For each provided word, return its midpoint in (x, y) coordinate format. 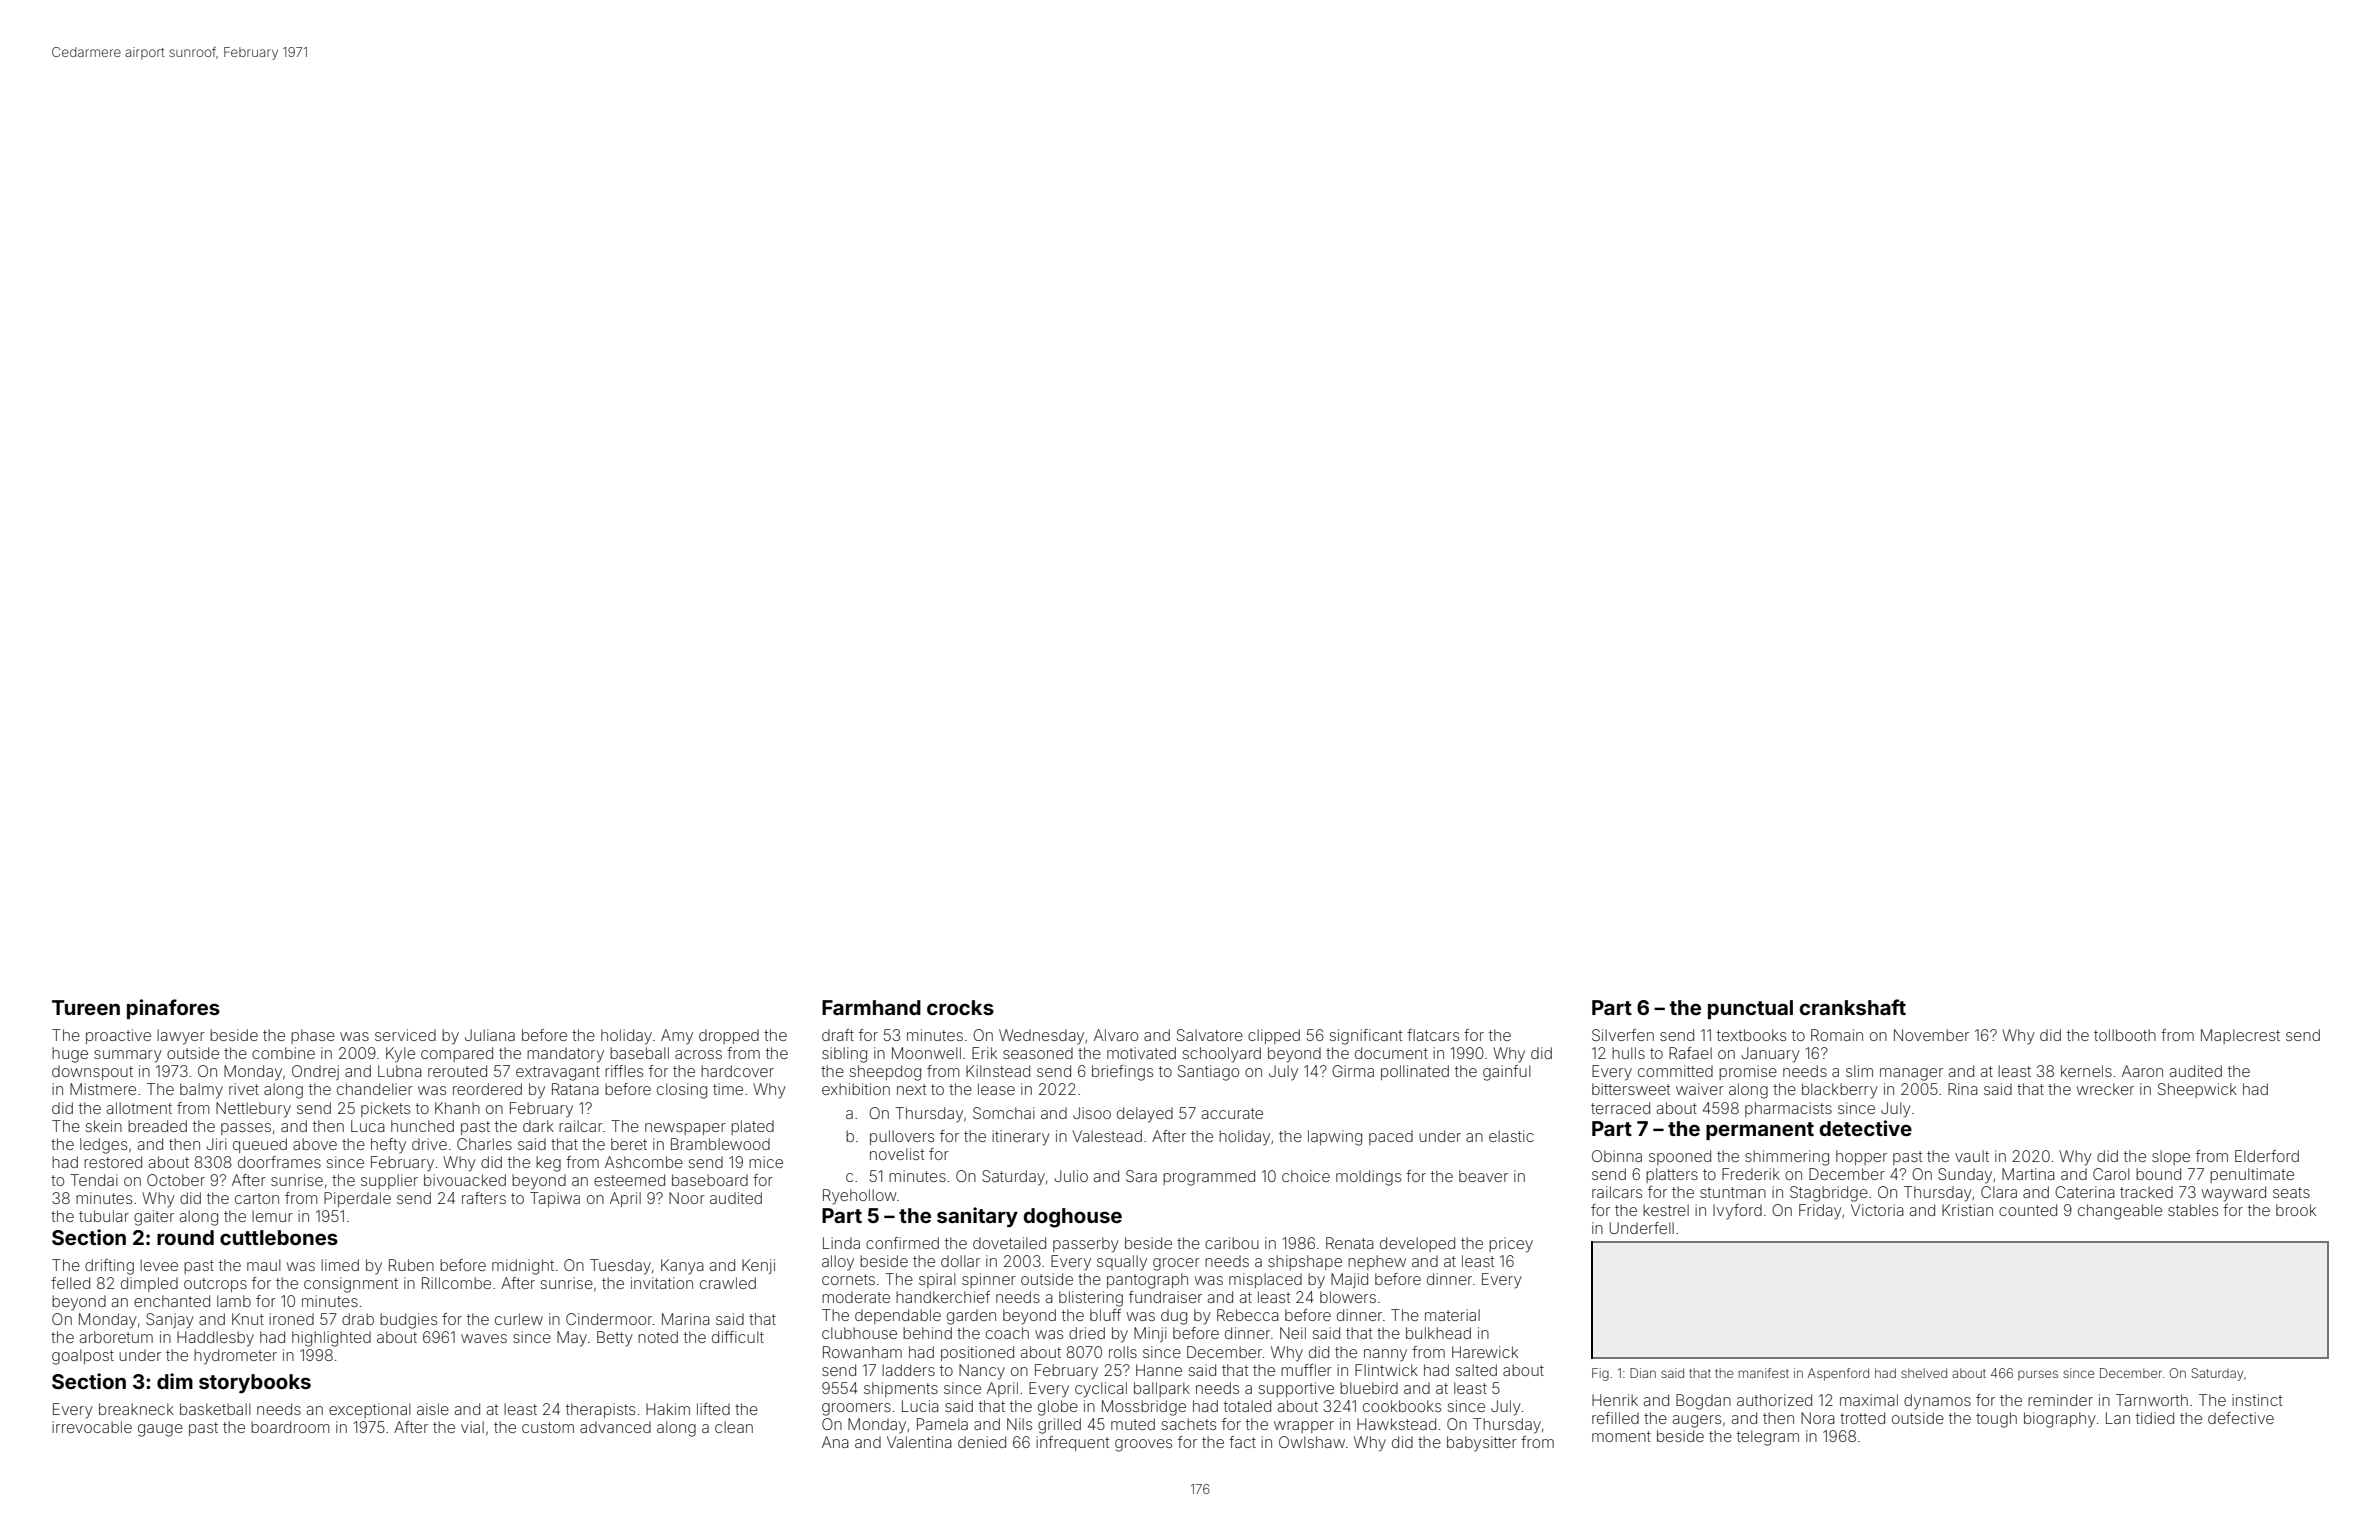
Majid (1349, 1280)
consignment (351, 1285)
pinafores (173, 1009)
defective (2241, 1418)
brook (2296, 1210)
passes (246, 1129)
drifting (109, 1267)
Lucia (920, 1406)
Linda (841, 1243)
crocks (960, 1007)
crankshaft (1852, 1007)
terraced (1620, 1108)
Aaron (2142, 1071)
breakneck (136, 1409)
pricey (1511, 1245)
